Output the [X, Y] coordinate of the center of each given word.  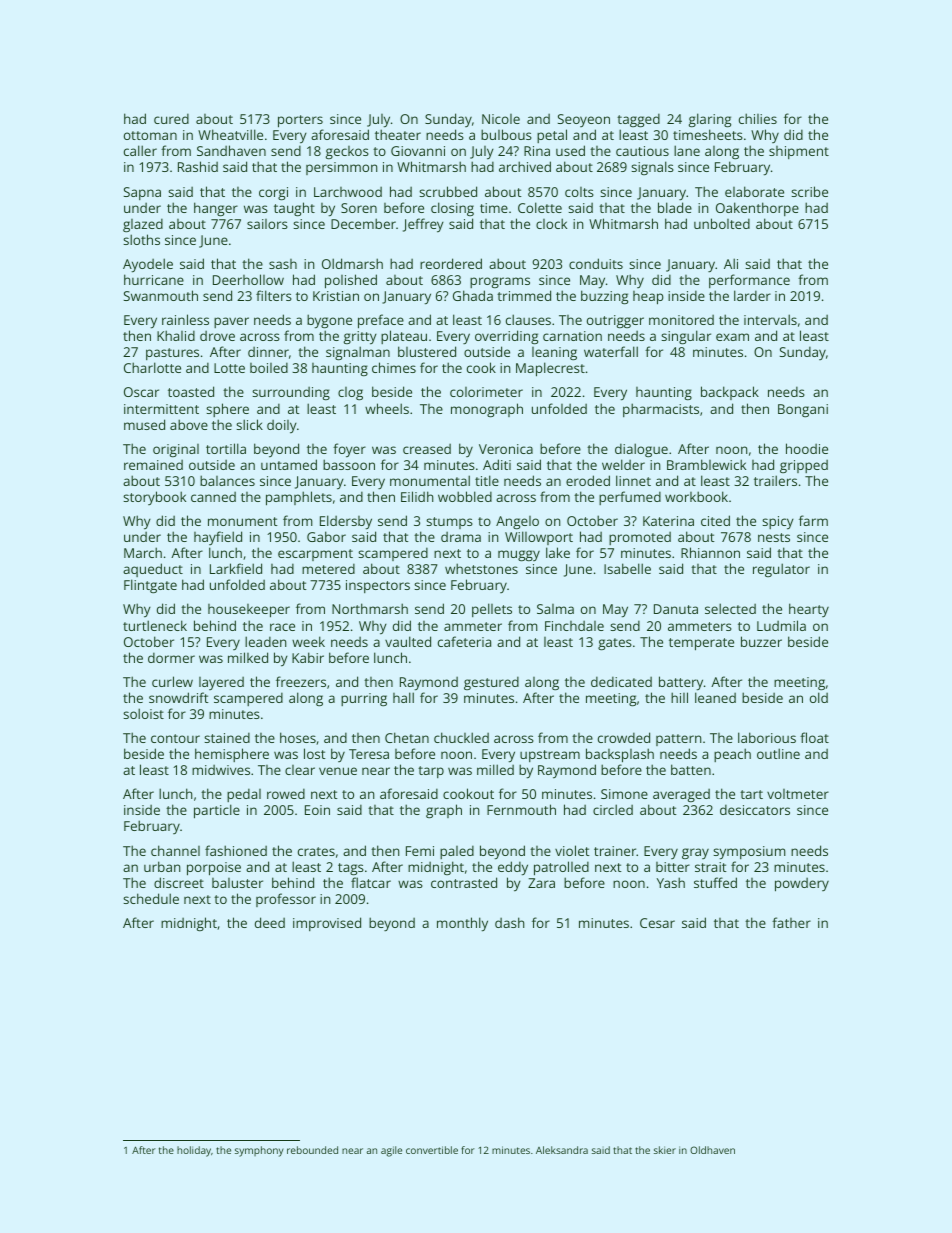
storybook [154, 498]
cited [715, 520]
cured [171, 118]
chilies [758, 118]
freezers [301, 681]
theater [398, 134]
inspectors [378, 586]
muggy [519, 555]
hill [679, 697]
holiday [194, 1151]
